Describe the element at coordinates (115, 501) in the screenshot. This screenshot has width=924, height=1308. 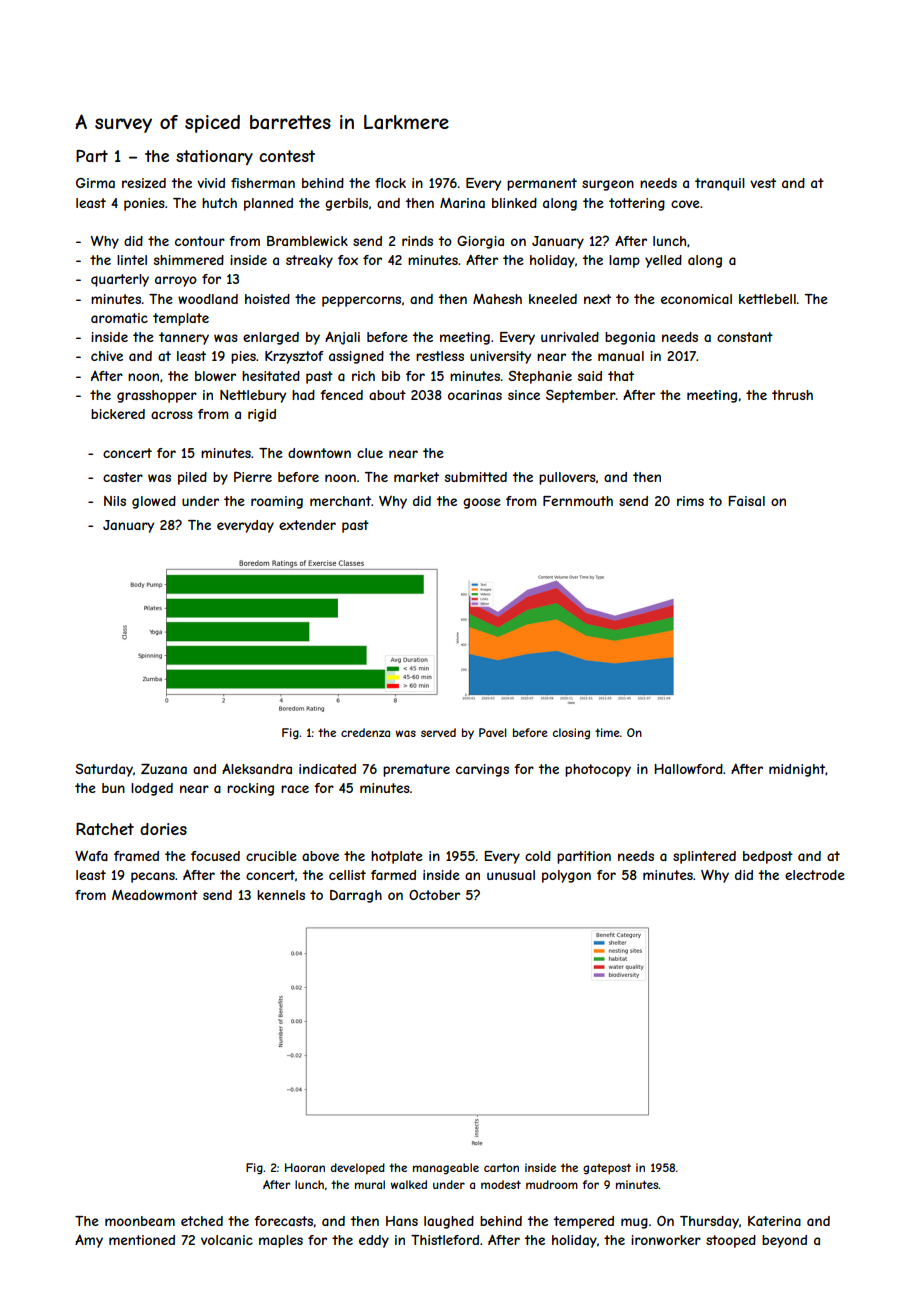
I see `Nils` at that location.
